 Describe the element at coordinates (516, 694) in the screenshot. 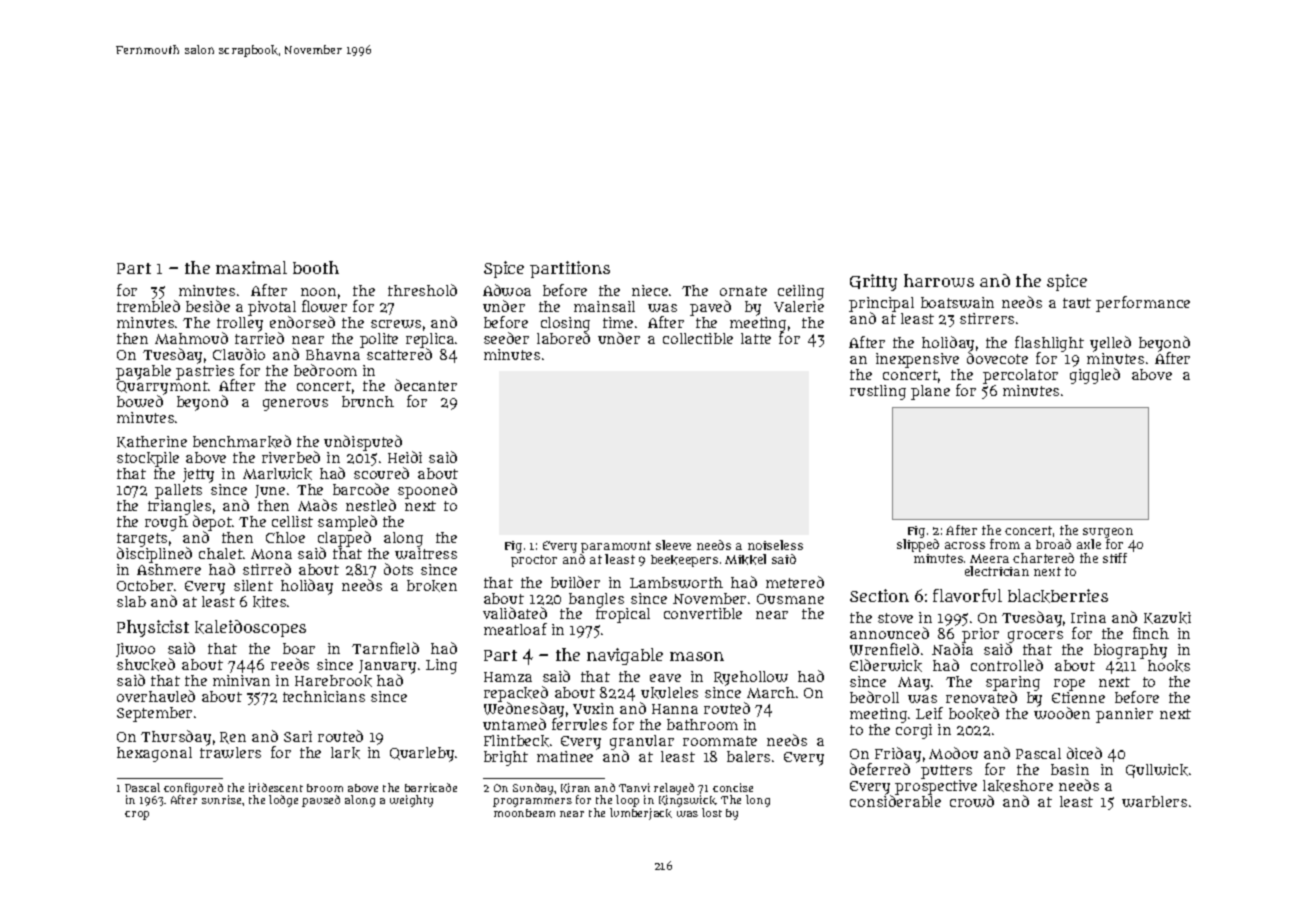

I see `repacked` at that location.
